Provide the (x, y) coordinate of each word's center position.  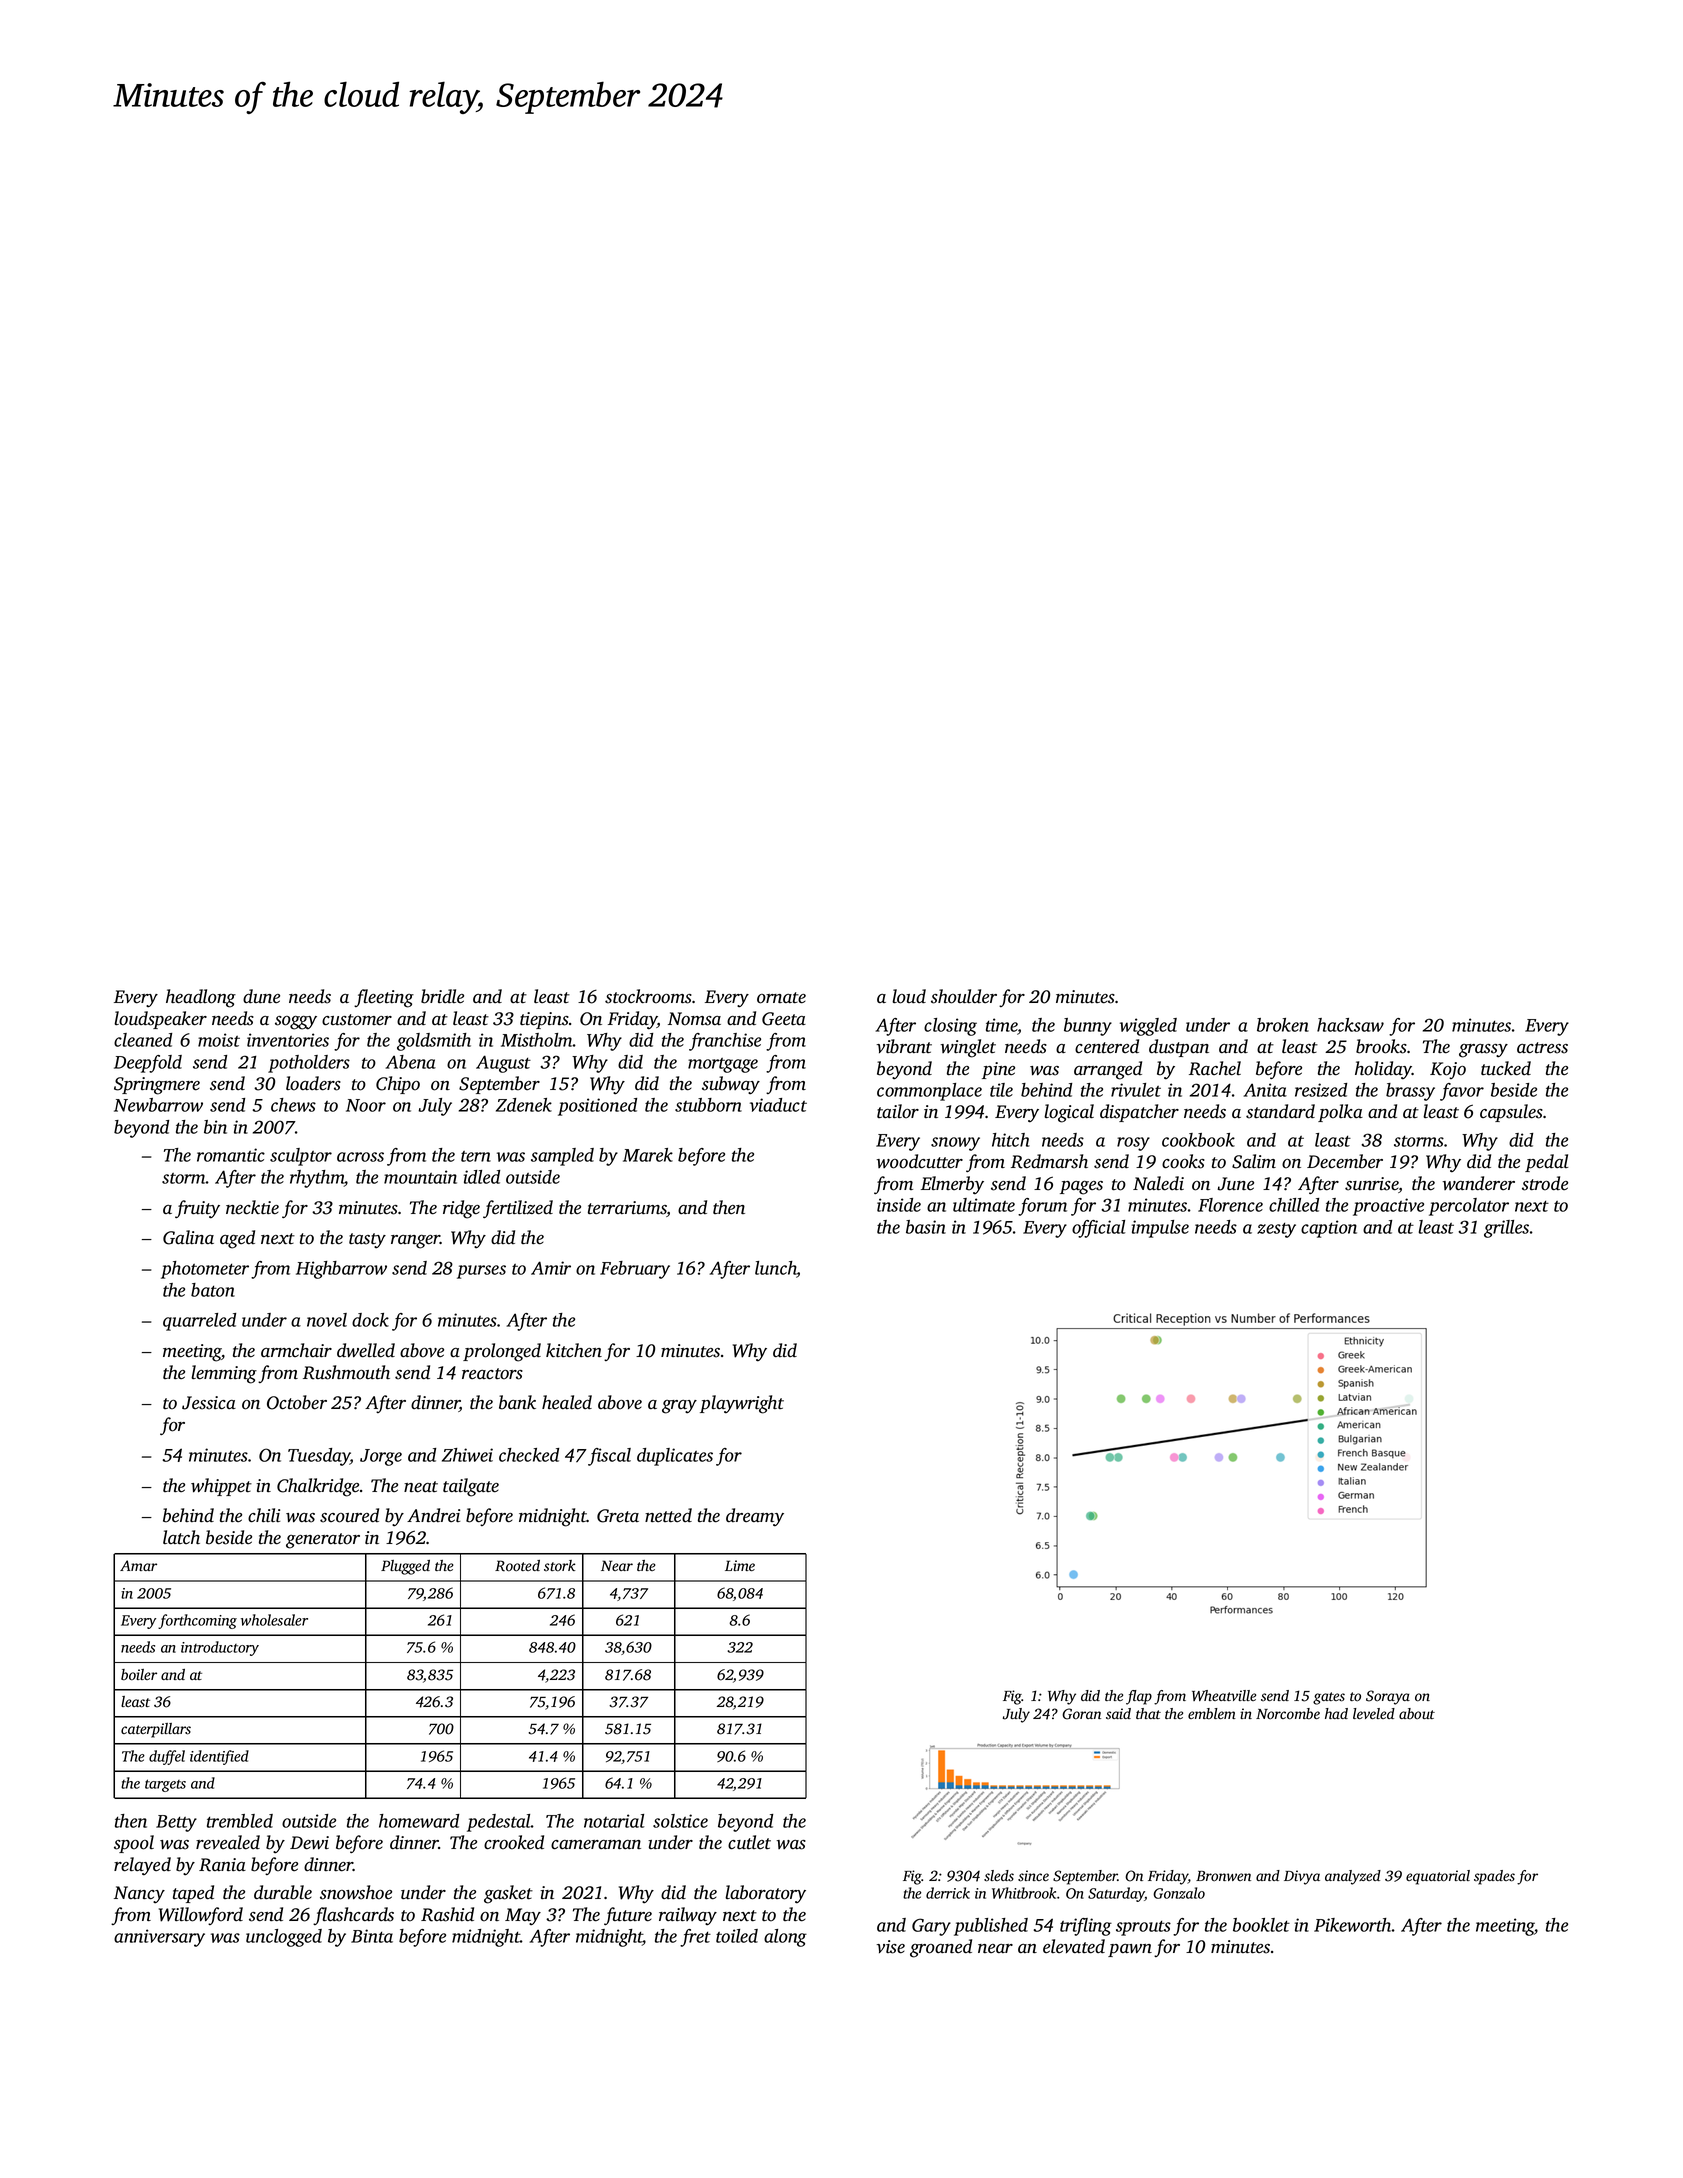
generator (323, 1541)
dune (261, 996)
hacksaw (1350, 1025)
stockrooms (648, 996)
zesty (1276, 1230)
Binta (372, 1936)
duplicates (675, 1457)
